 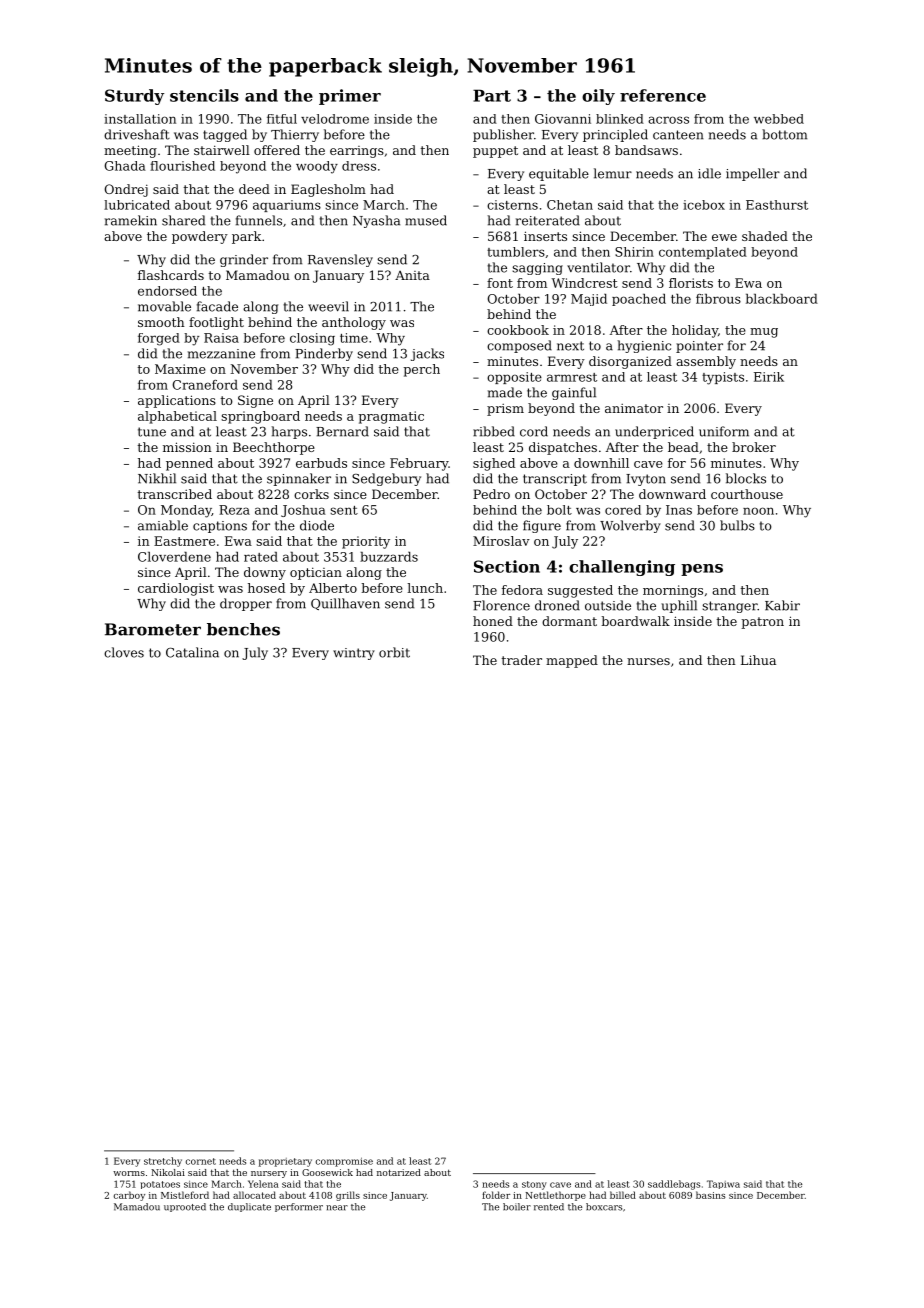 I want to click on Tapiwa, so click(x=723, y=1184).
